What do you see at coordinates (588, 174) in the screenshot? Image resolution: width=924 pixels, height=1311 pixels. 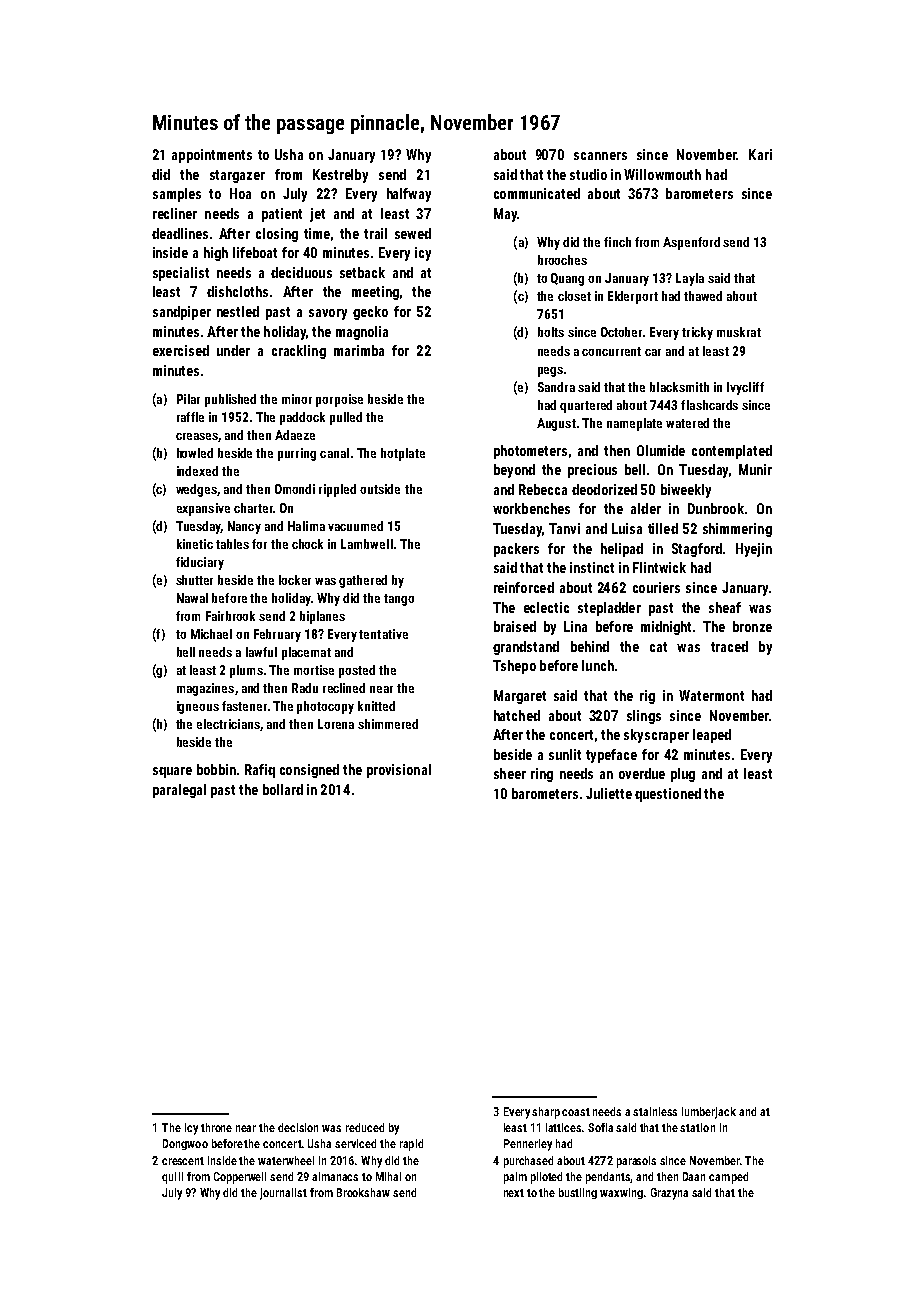 I see `studio` at bounding box center [588, 174].
